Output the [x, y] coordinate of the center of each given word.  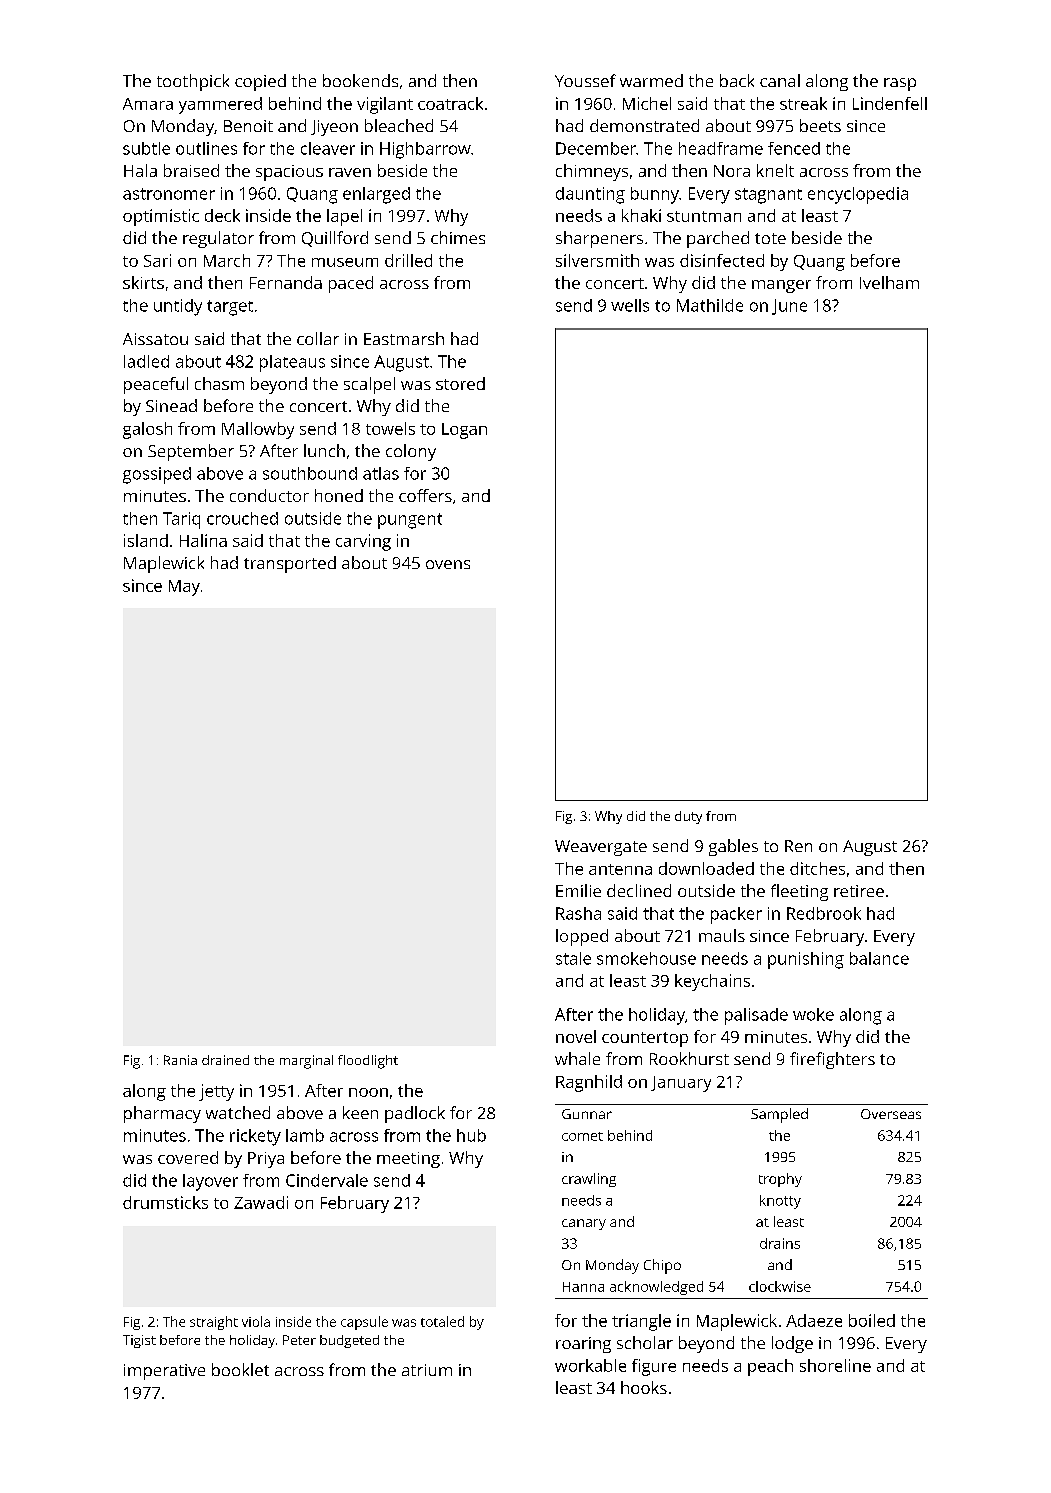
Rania [180, 1060]
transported [290, 564]
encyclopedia [858, 195]
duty [688, 817]
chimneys [592, 172]
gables [733, 847]
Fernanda [286, 282]
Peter [299, 1340]
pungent [410, 521]
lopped [582, 937]
